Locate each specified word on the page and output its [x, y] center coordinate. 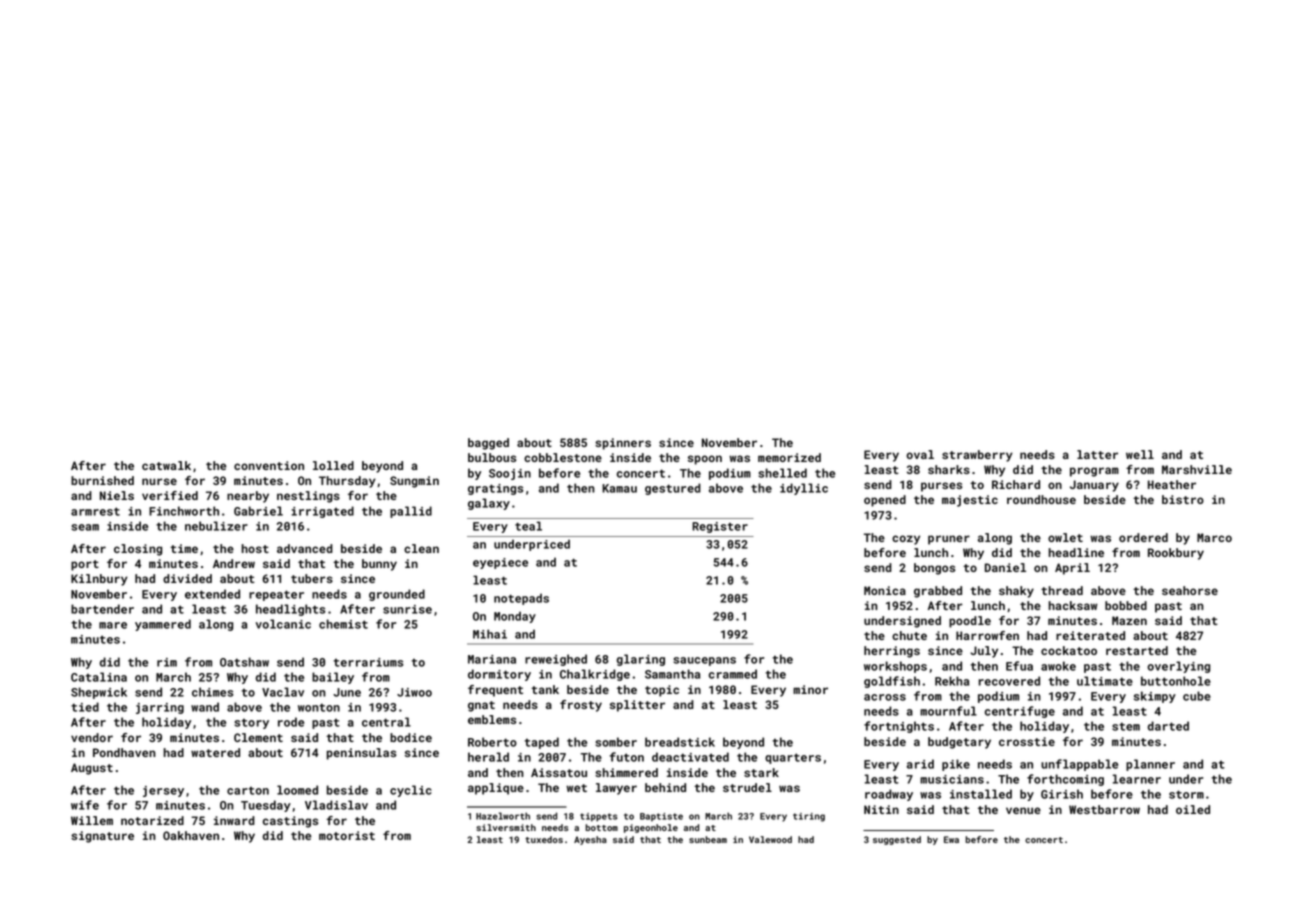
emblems [492, 719]
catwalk [166, 465]
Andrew [234, 563]
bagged [488, 444]
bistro [1183, 499]
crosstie [1027, 741]
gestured [673, 489]
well [1140, 454]
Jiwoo [414, 692]
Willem [92, 820]
